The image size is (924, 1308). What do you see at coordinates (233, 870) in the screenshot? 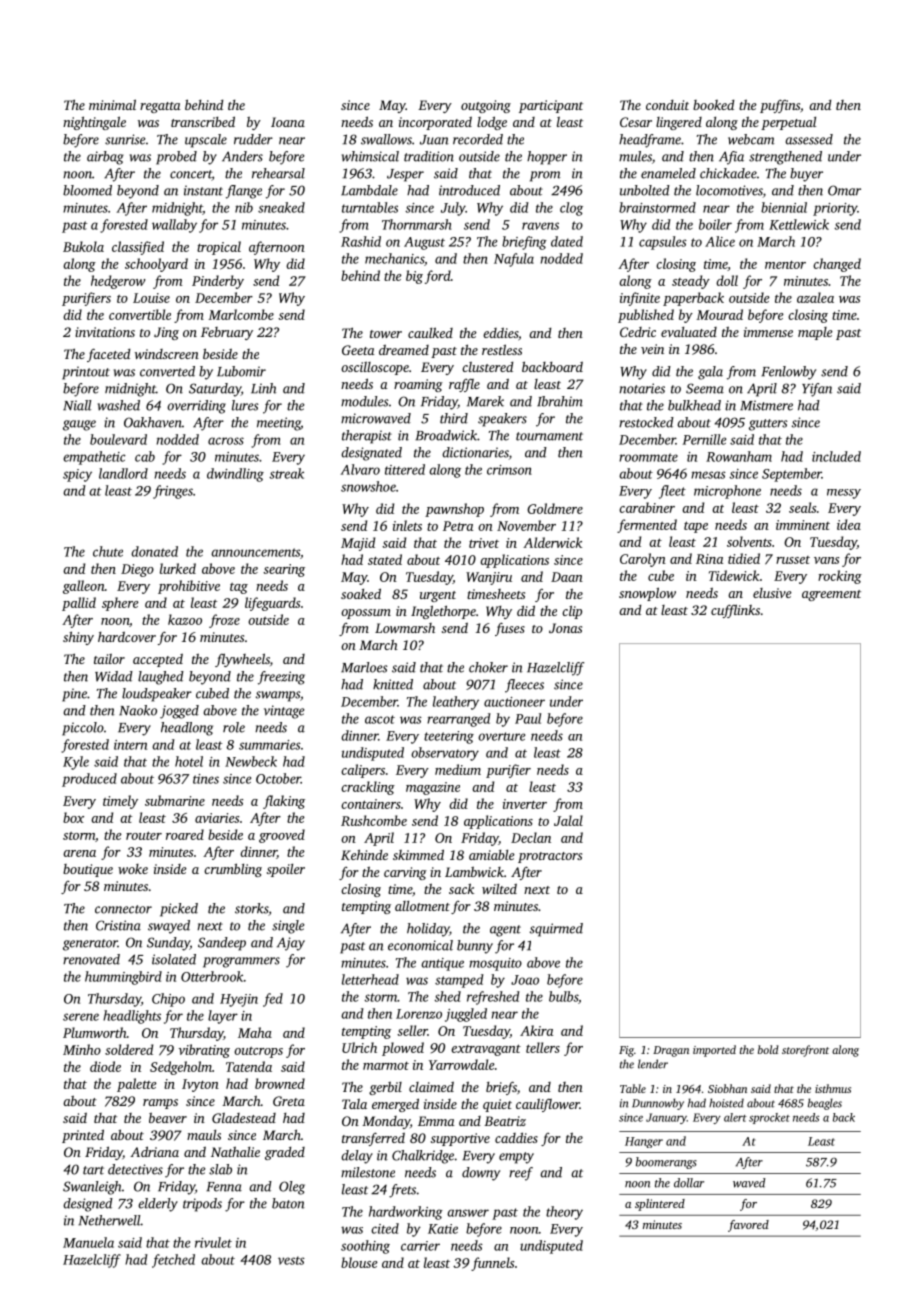
I see `crumbling` at bounding box center [233, 870].
